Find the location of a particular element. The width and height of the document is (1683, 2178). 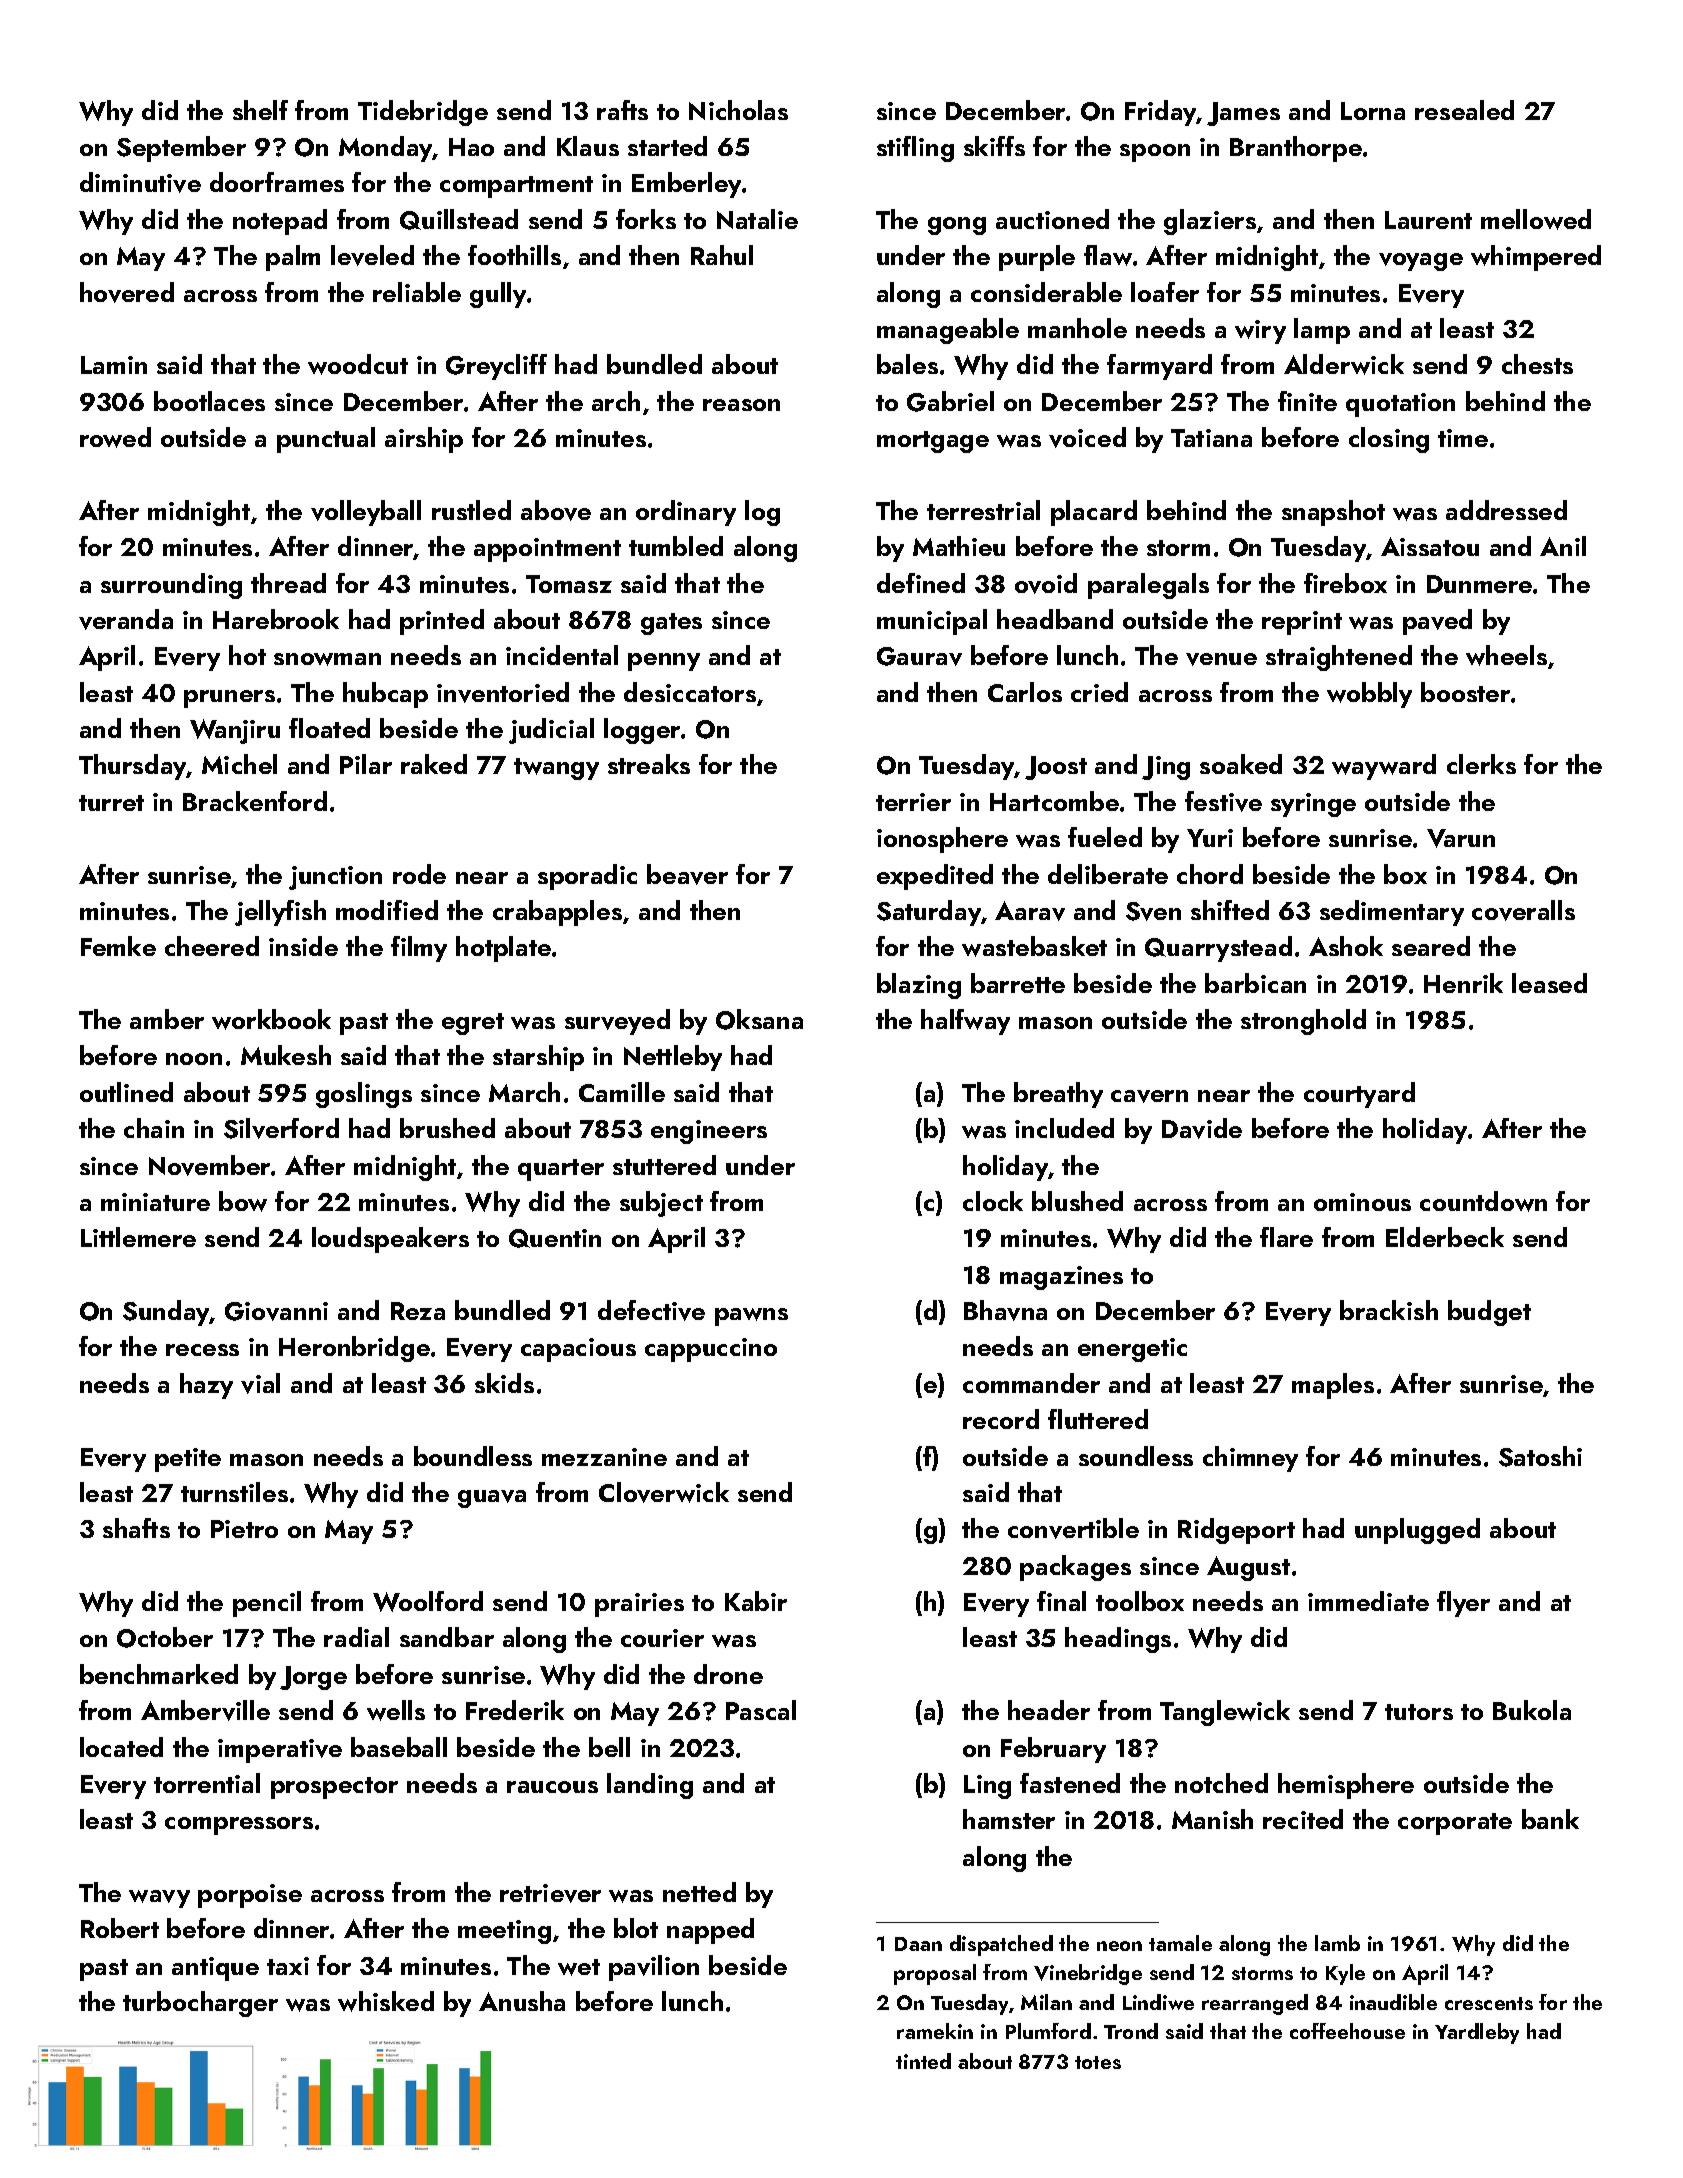

Yardleby is located at coordinates (1477, 2033).
